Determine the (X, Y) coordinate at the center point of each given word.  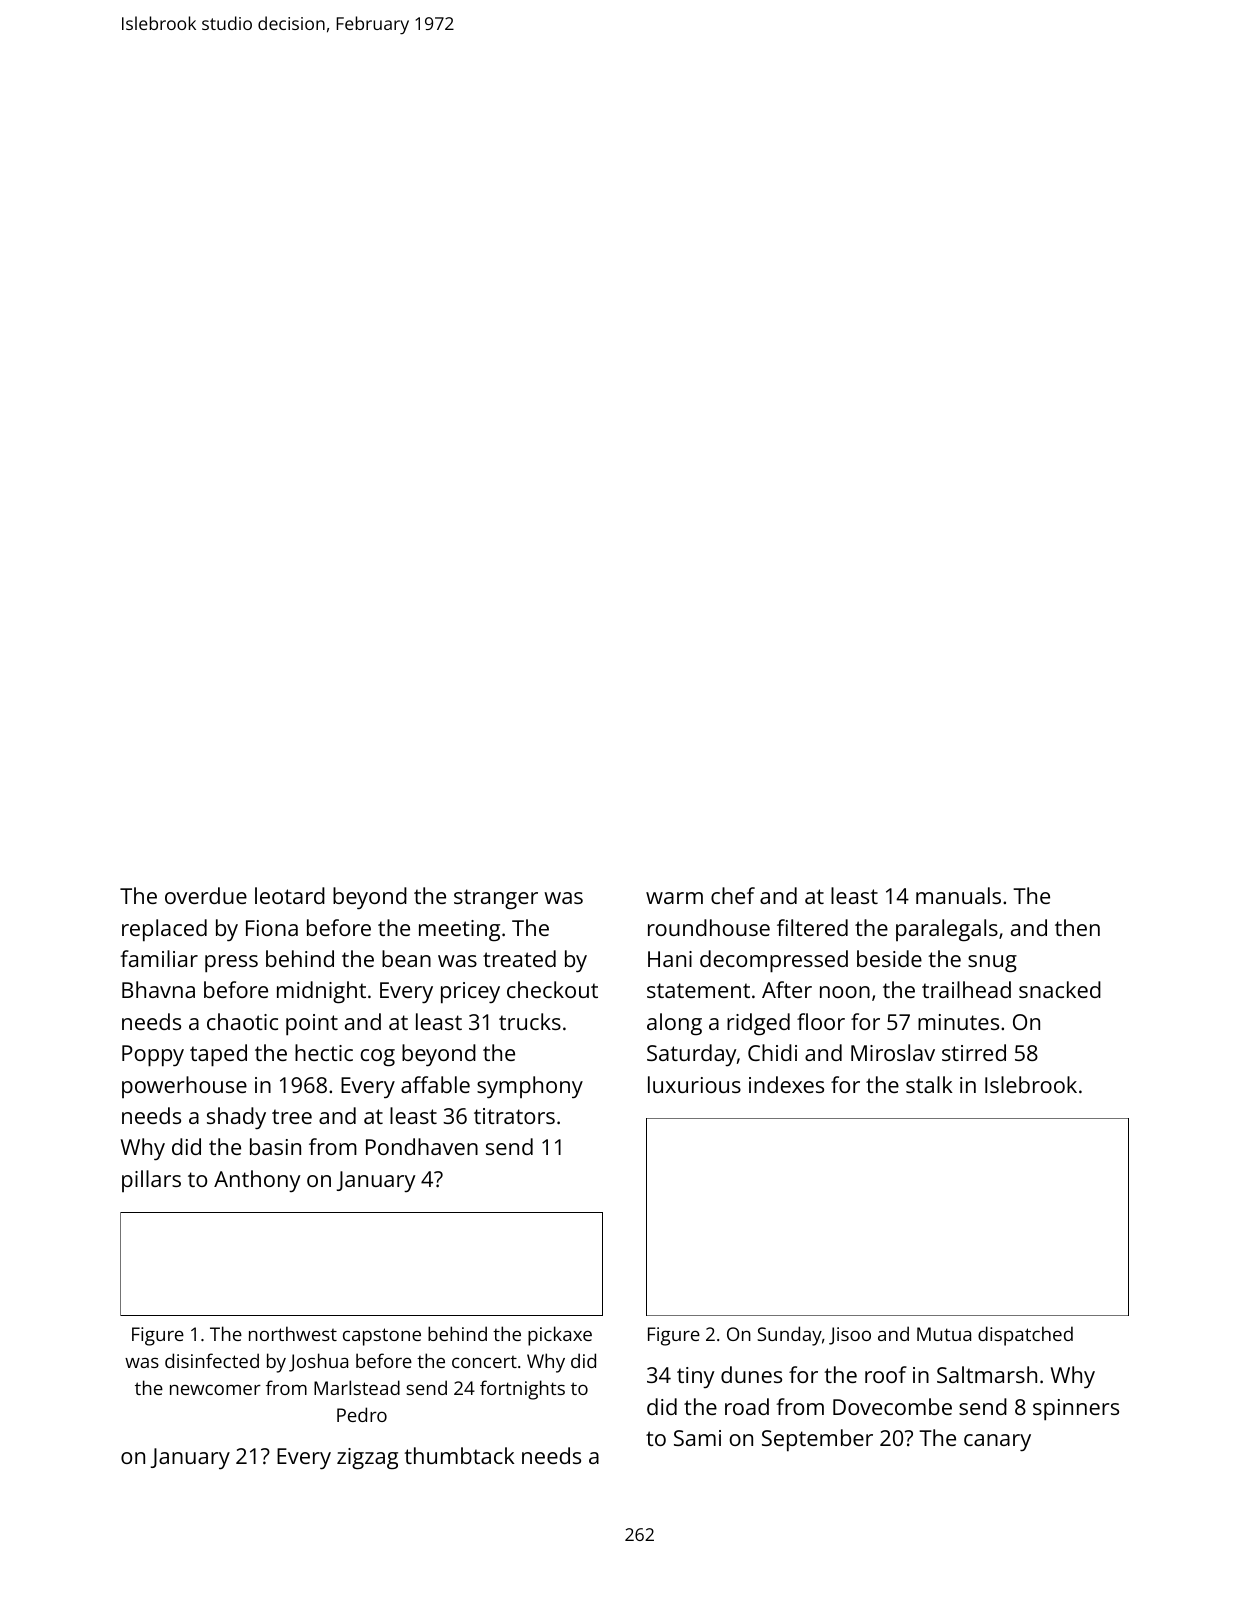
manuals (958, 895)
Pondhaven (422, 1146)
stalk (929, 1084)
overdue (206, 895)
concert (484, 1362)
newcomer (215, 1390)
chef (733, 895)
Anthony (257, 1181)
